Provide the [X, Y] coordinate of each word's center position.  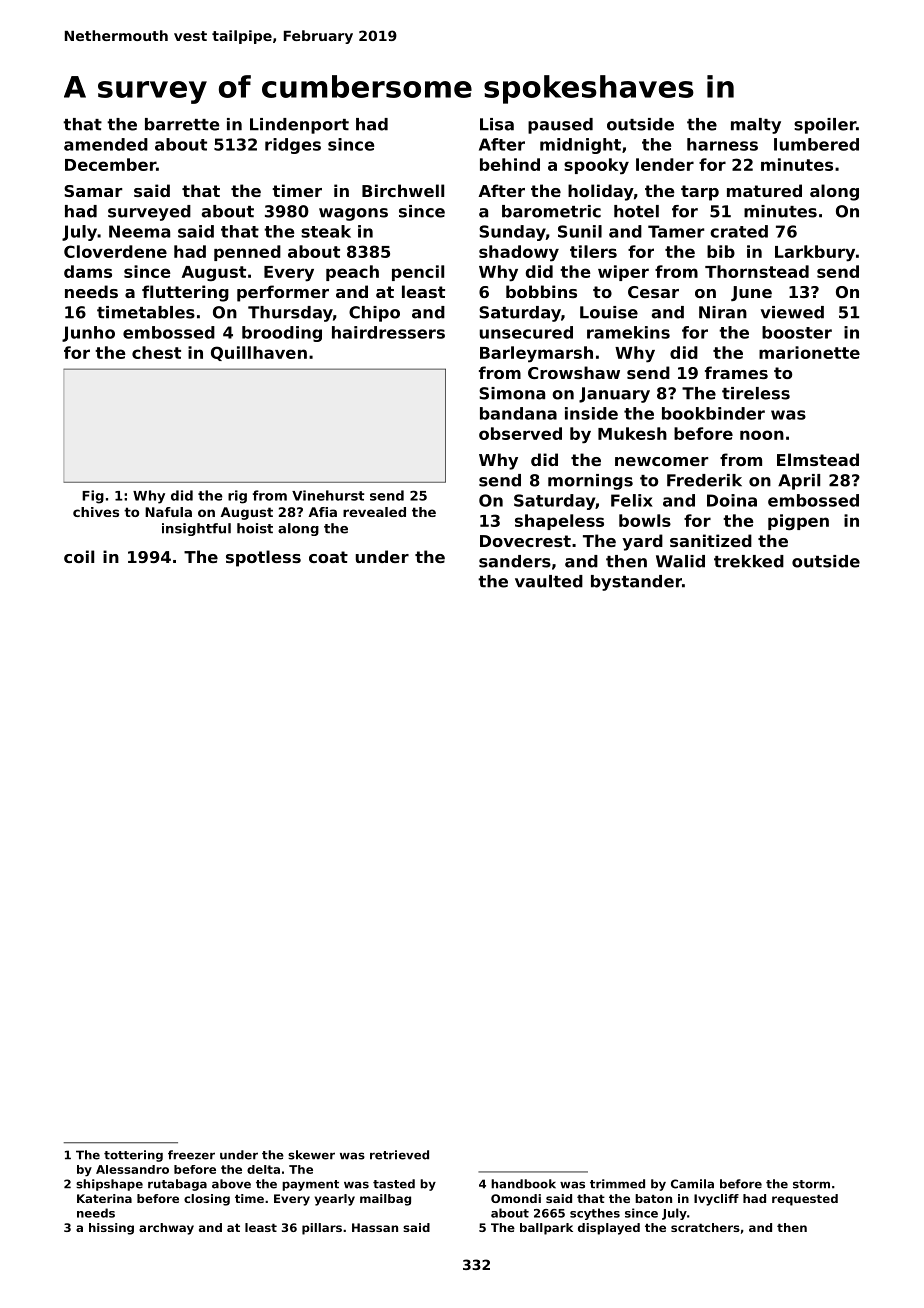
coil [79, 556]
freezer [191, 1155]
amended [106, 144]
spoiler [825, 126]
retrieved [399, 1155]
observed [520, 433]
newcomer [661, 461]
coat [328, 557]
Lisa [497, 124]
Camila [692, 1184]
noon [762, 435]
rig [237, 497]
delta [263, 1169]
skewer [311, 1155]
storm [811, 1184]
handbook [523, 1184]
